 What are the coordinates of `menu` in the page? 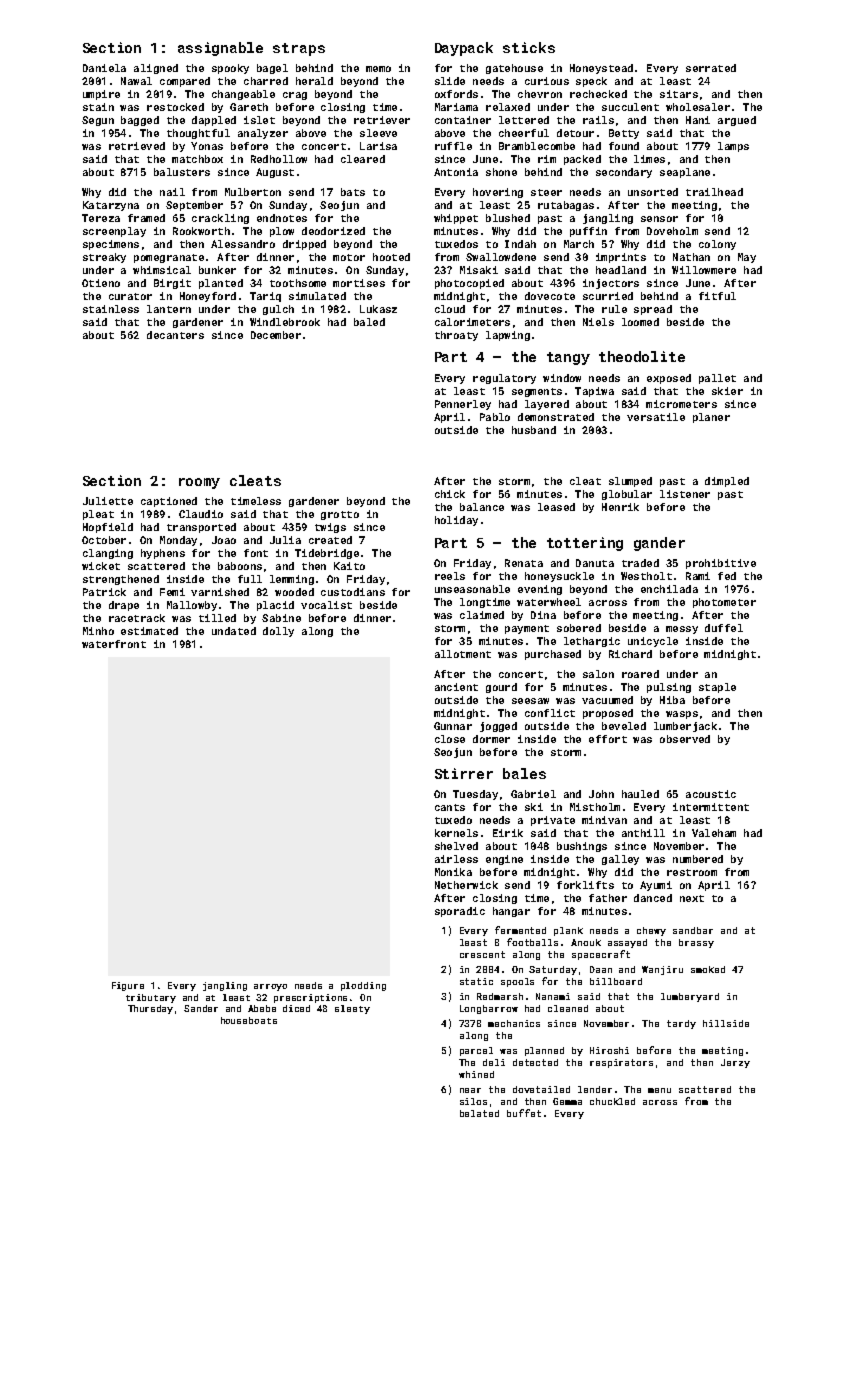 It's located at (659, 1090).
